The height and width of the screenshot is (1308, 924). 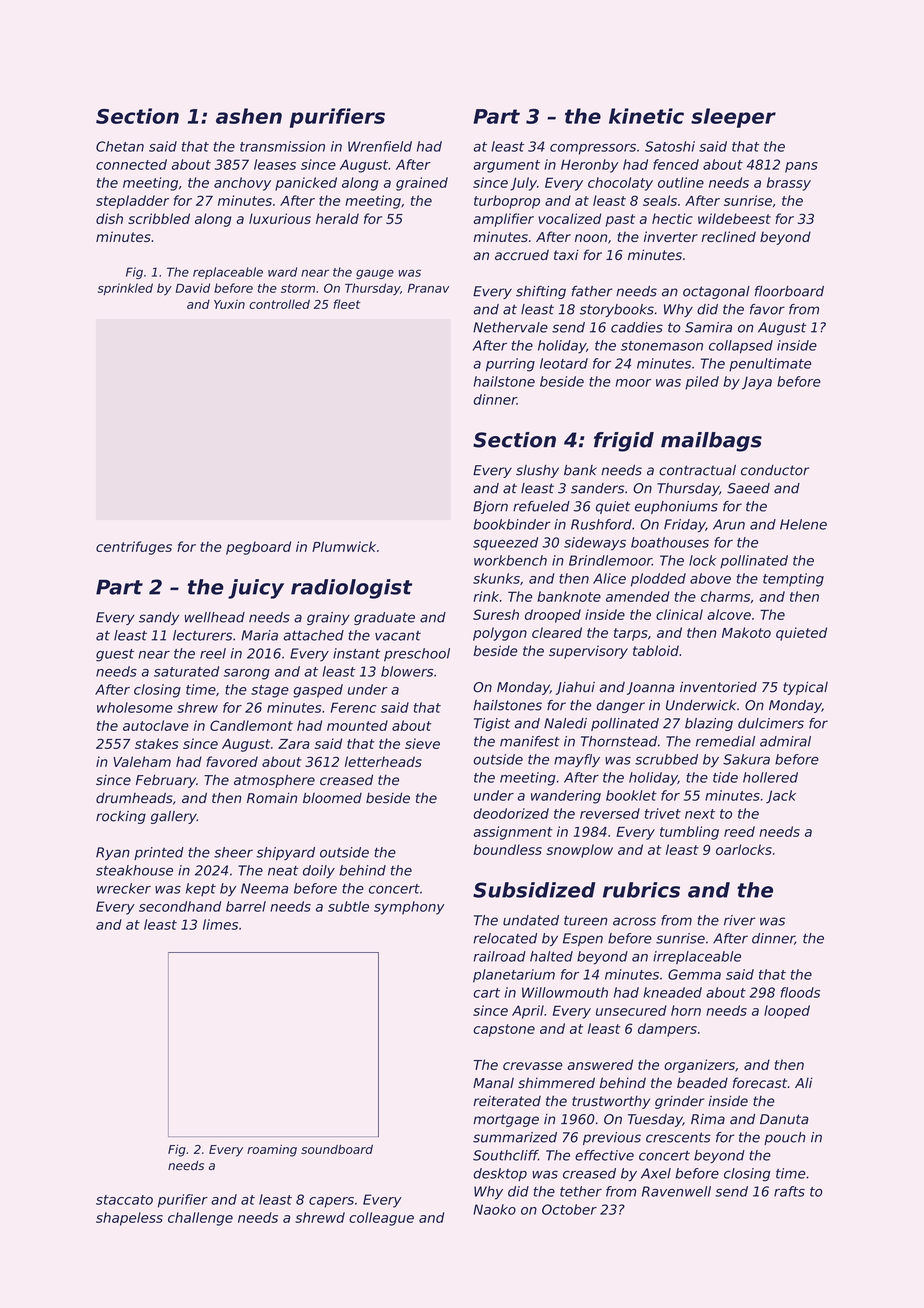 What do you see at coordinates (702, 1083) in the screenshot?
I see `beaded` at bounding box center [702, 1083].
